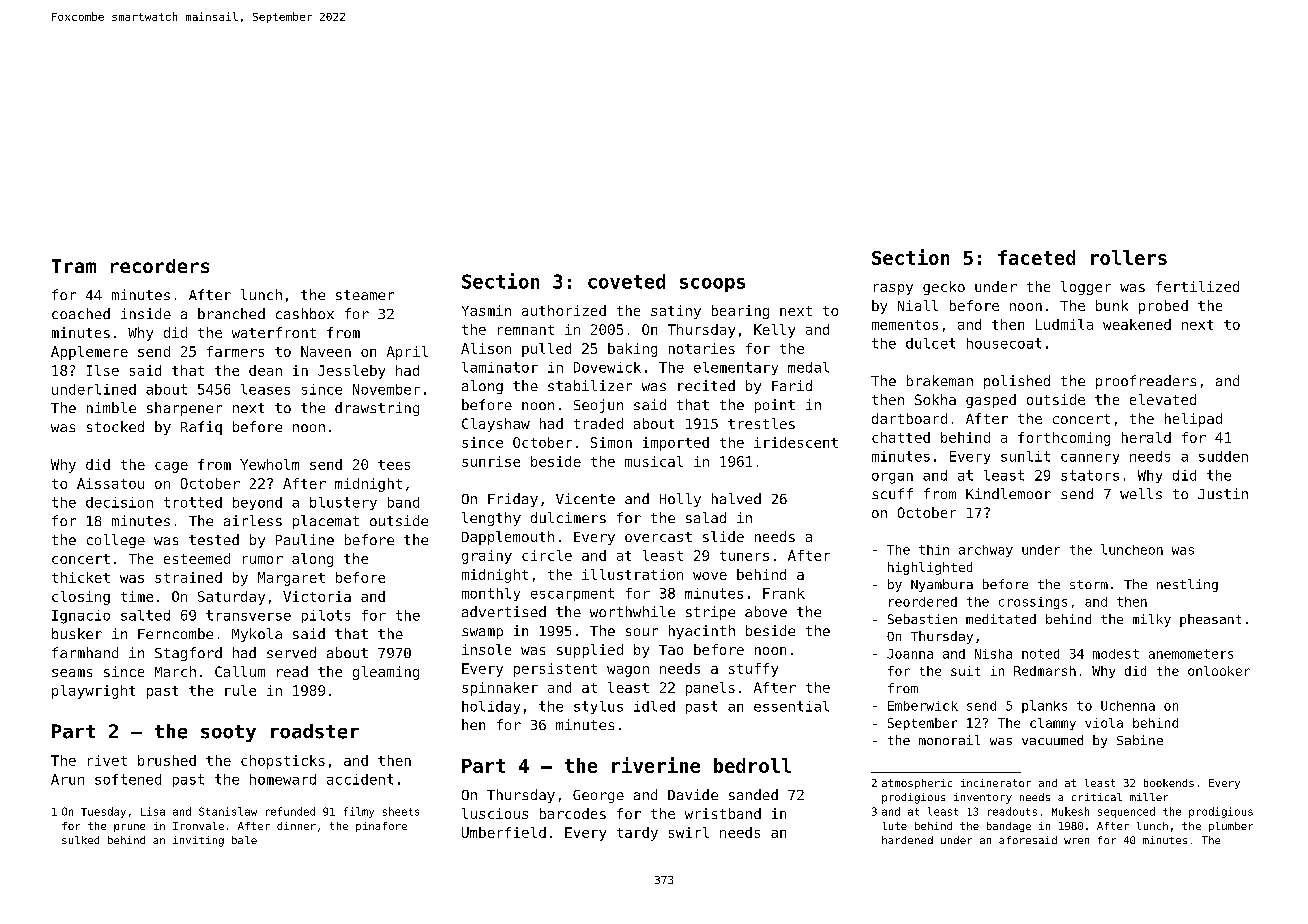 This screenshot has width=1308, height=924. Describe the element at coordinates (712, 285) in the screenshot. I see `scoops` at that location.
